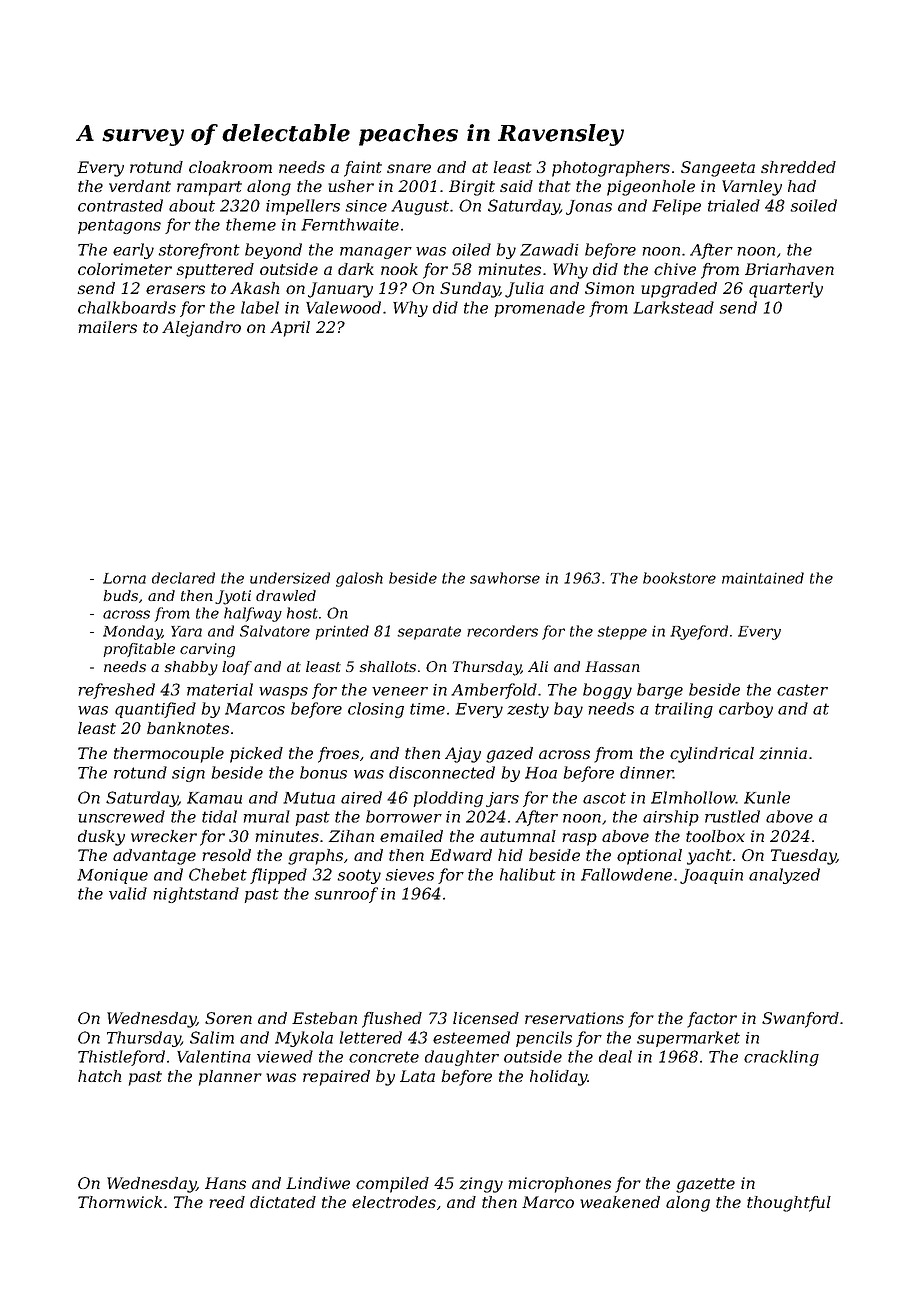 The image size is (924, 1308). Describe the element at coordinates (763, 578) in the document. I see `maintained` at that location.
